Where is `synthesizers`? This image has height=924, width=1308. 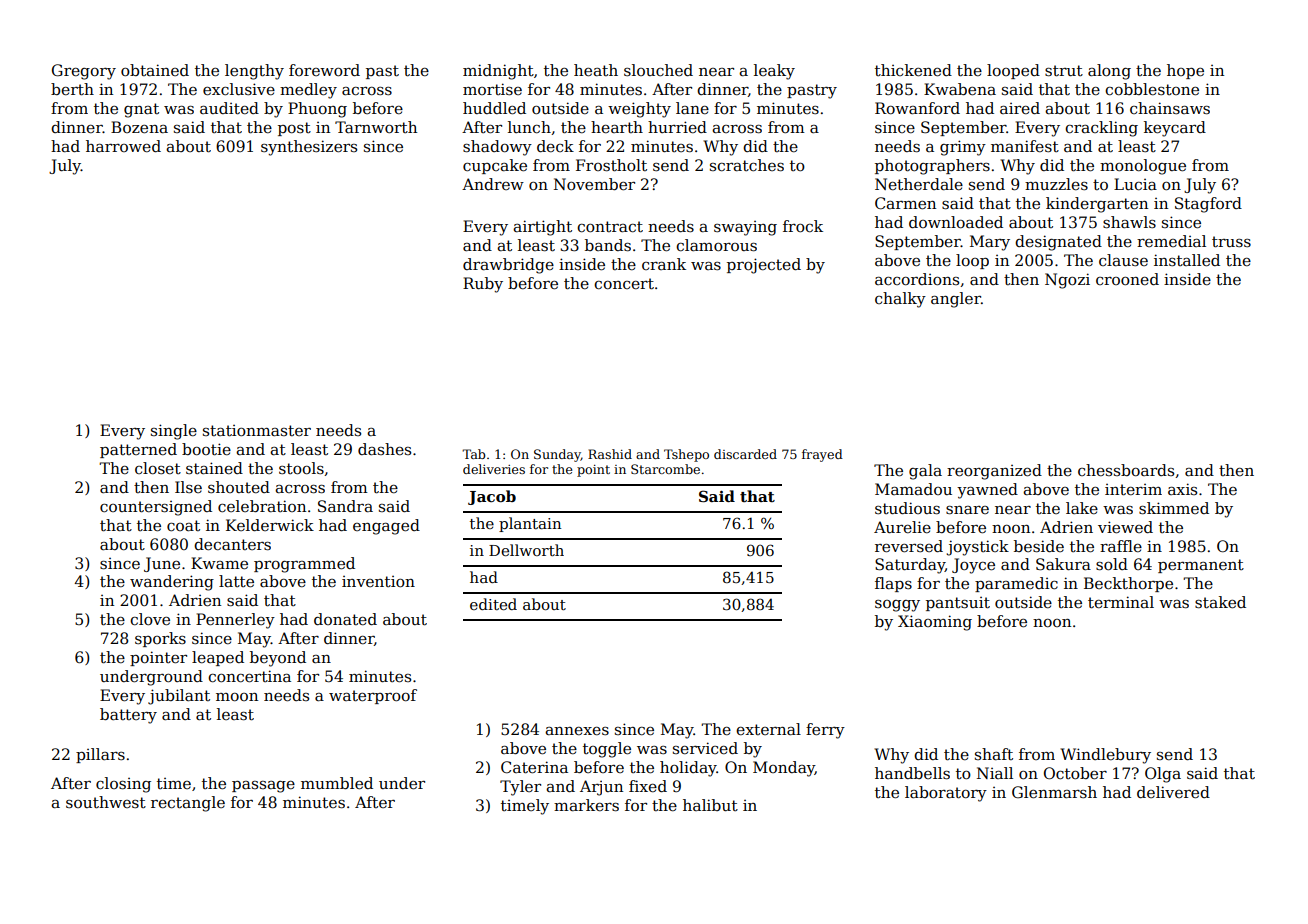 synthesizers is located at coordinates (309, 148).
